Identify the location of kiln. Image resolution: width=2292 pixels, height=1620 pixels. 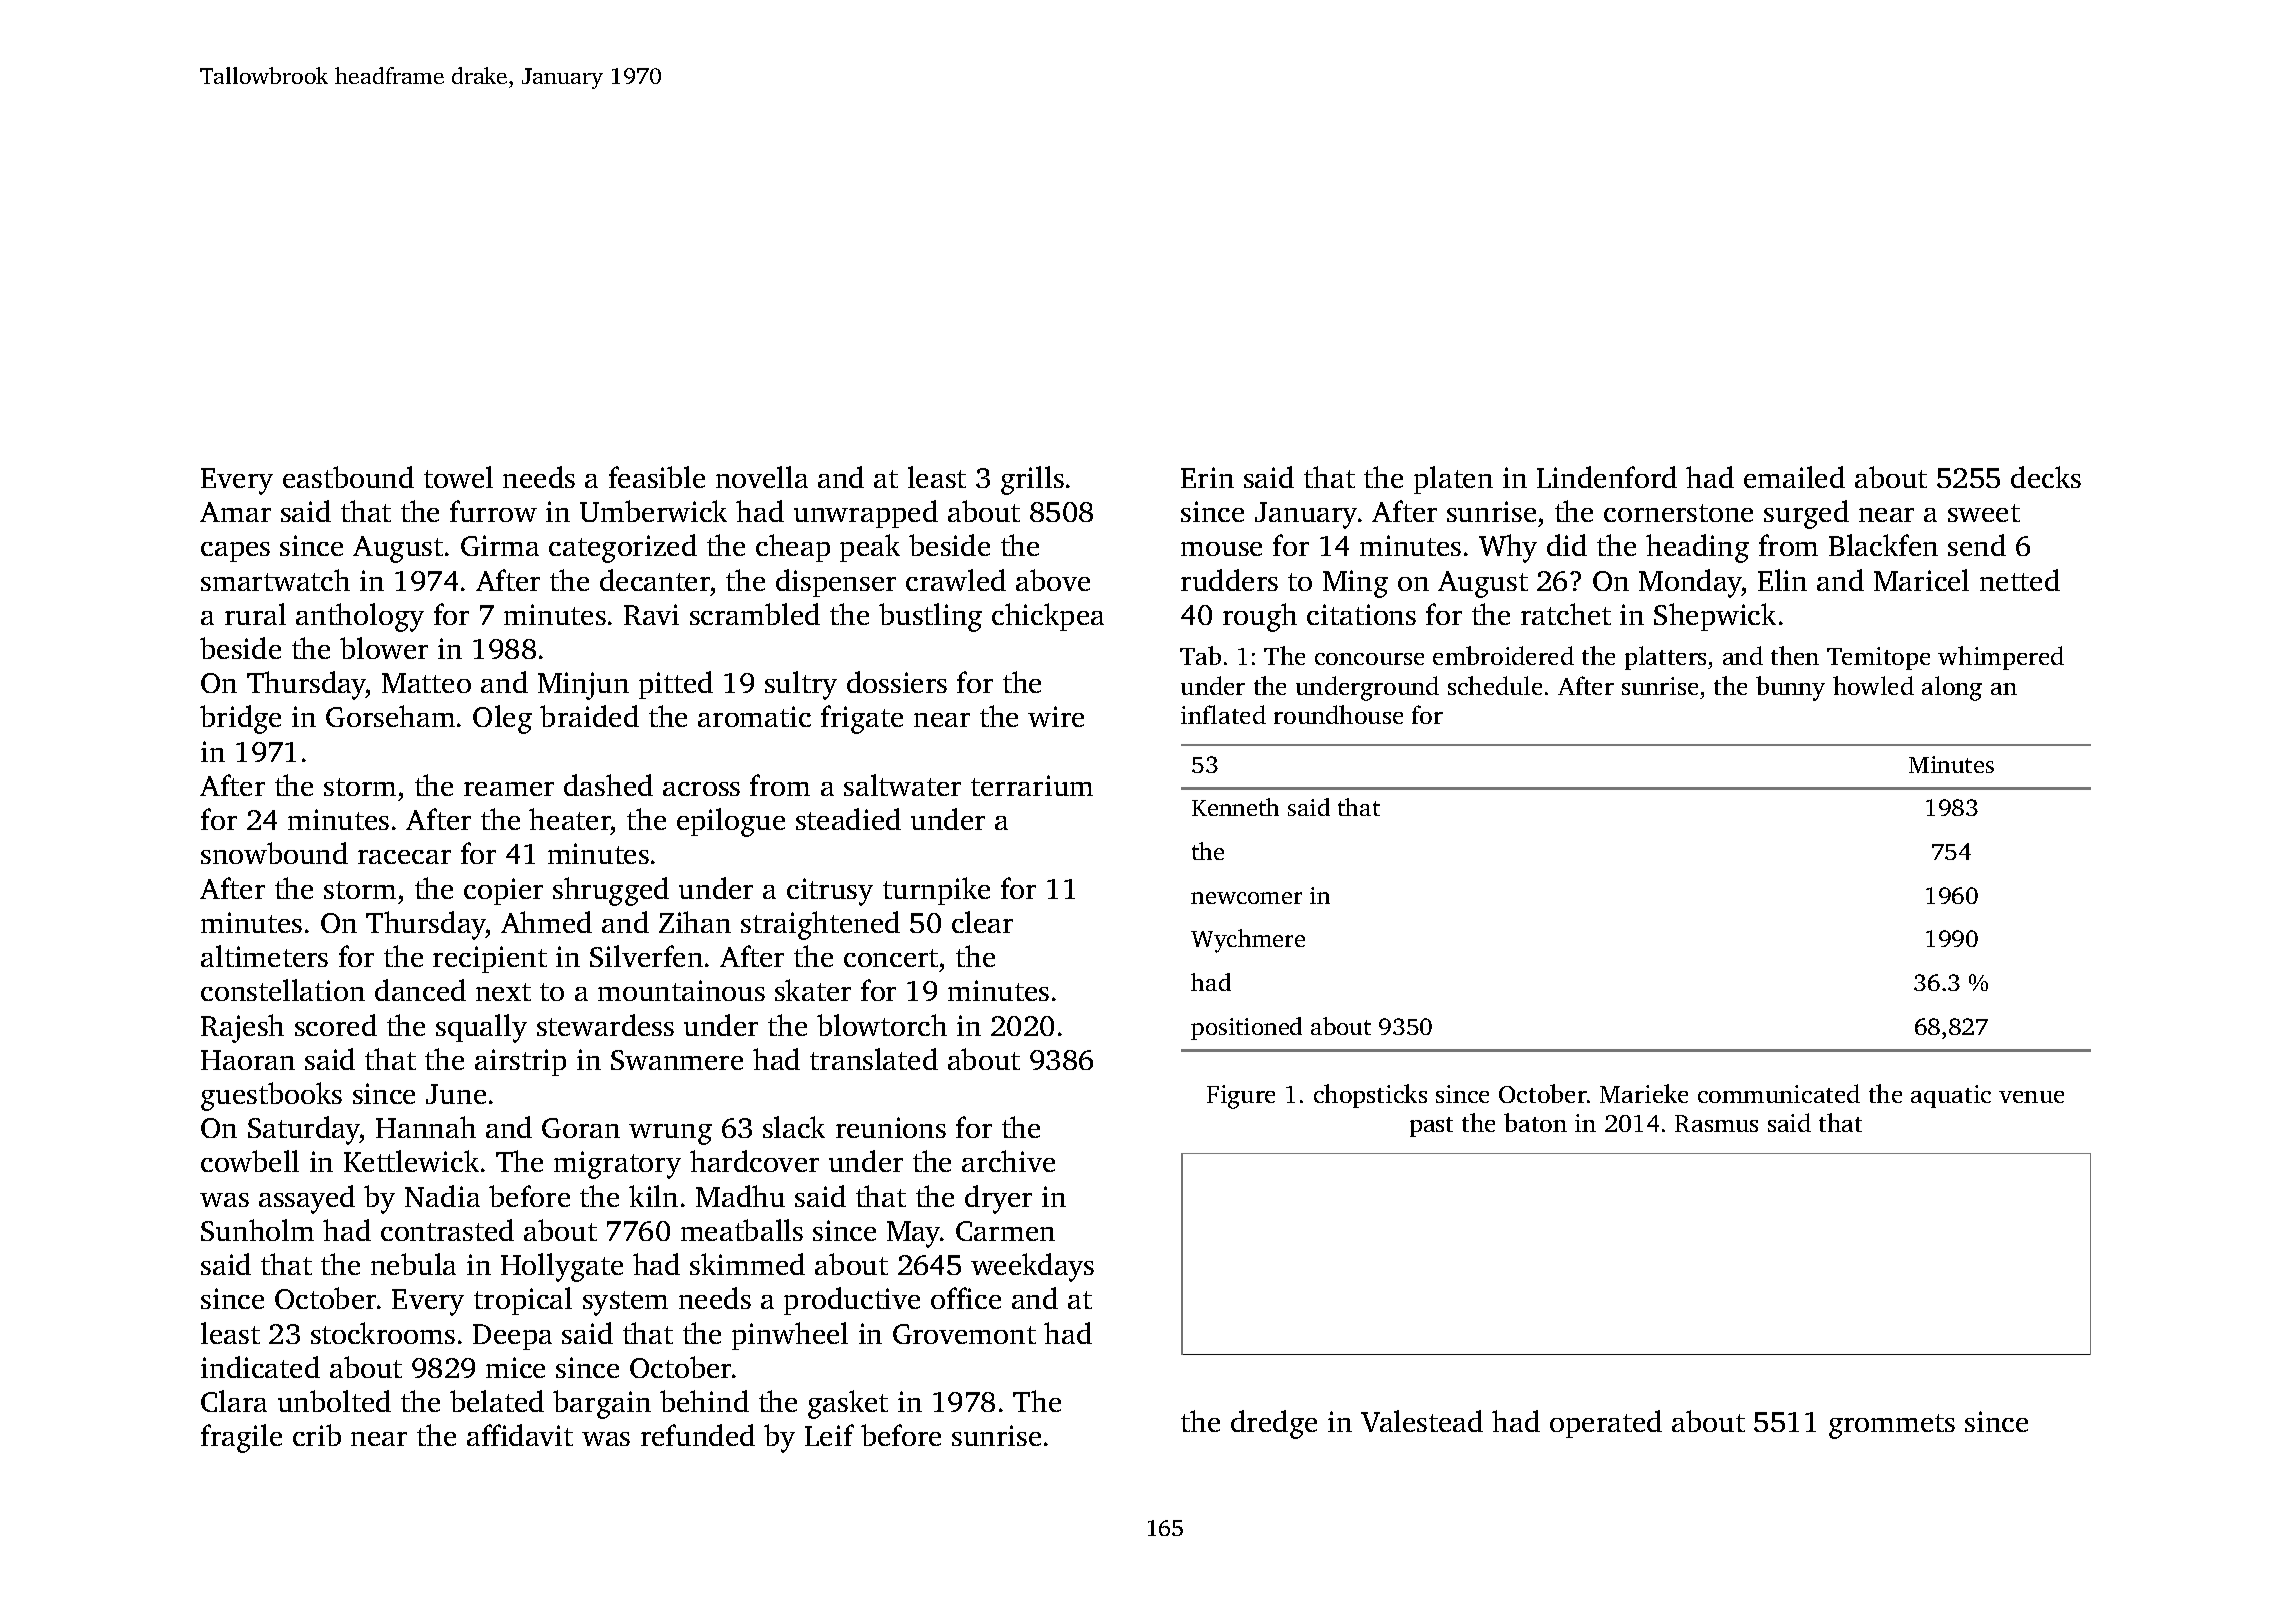
(653, 1196).
